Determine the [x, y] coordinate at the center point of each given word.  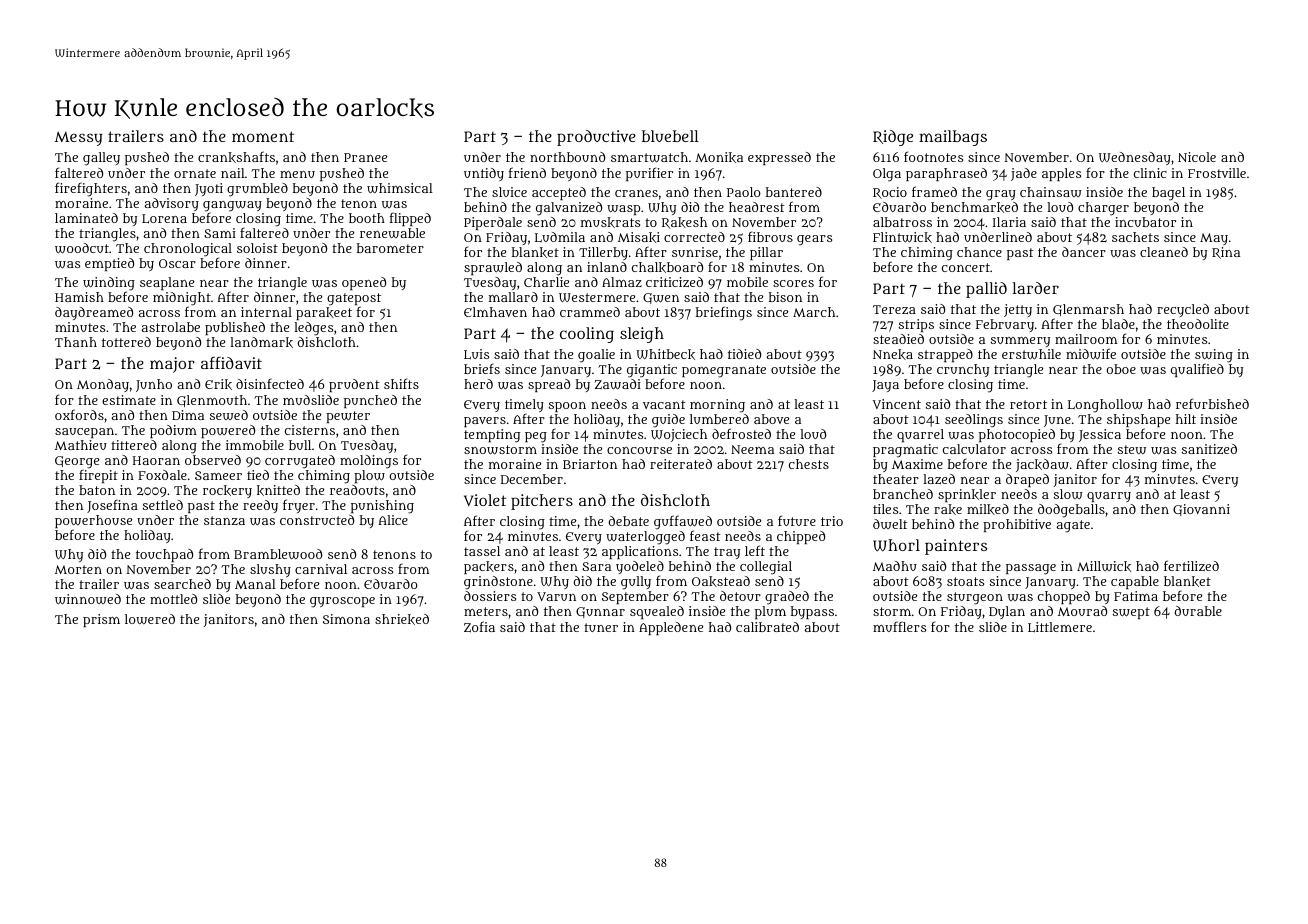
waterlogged [645, 538]
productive [596, 138]
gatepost [354, 300]
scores [793, 283]
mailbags [953, 138]
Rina [1226, 253]
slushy [270, 570]
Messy [79, 139]
